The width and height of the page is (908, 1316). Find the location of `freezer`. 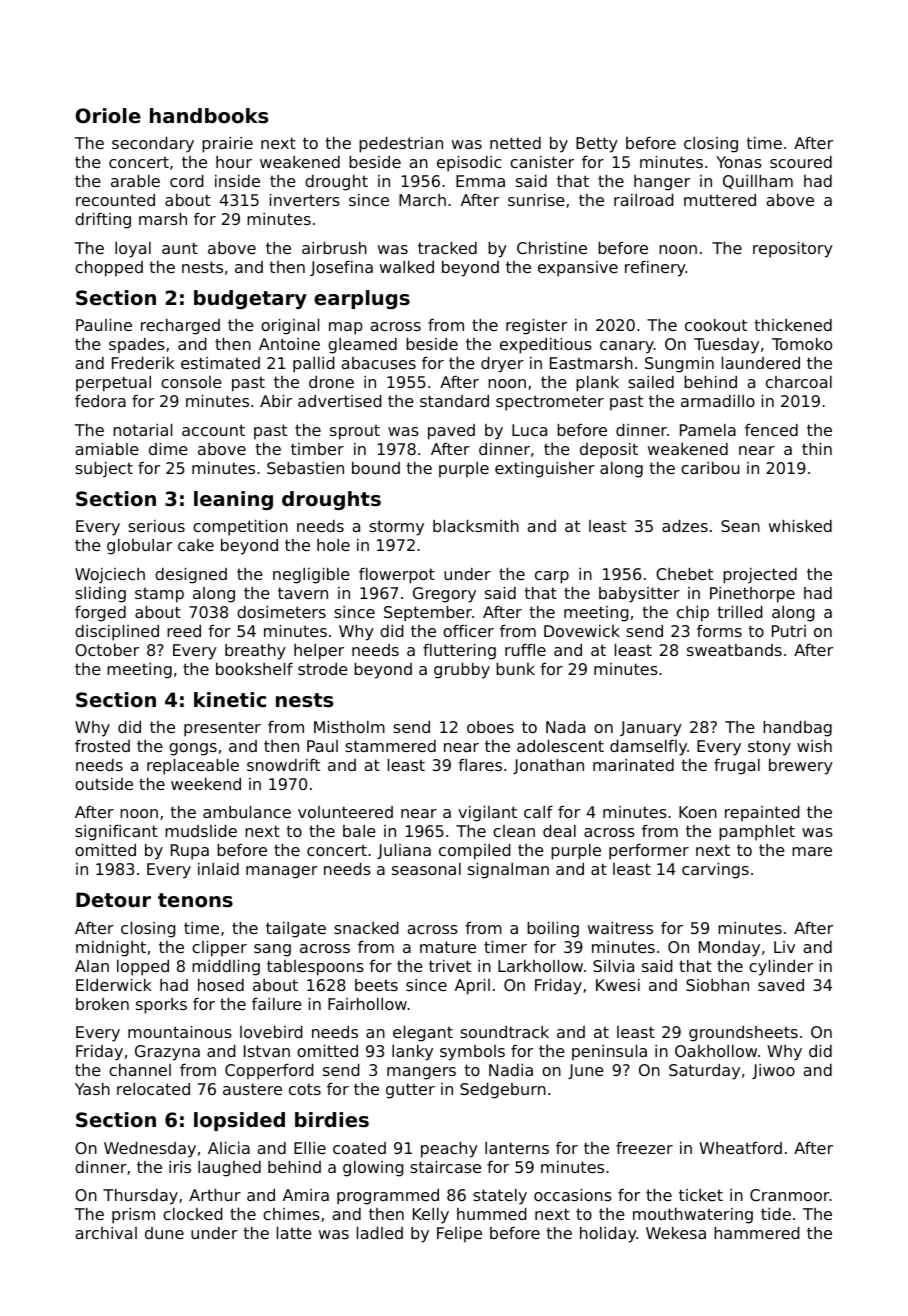

freezer is located at coordinates (644, 1148).
